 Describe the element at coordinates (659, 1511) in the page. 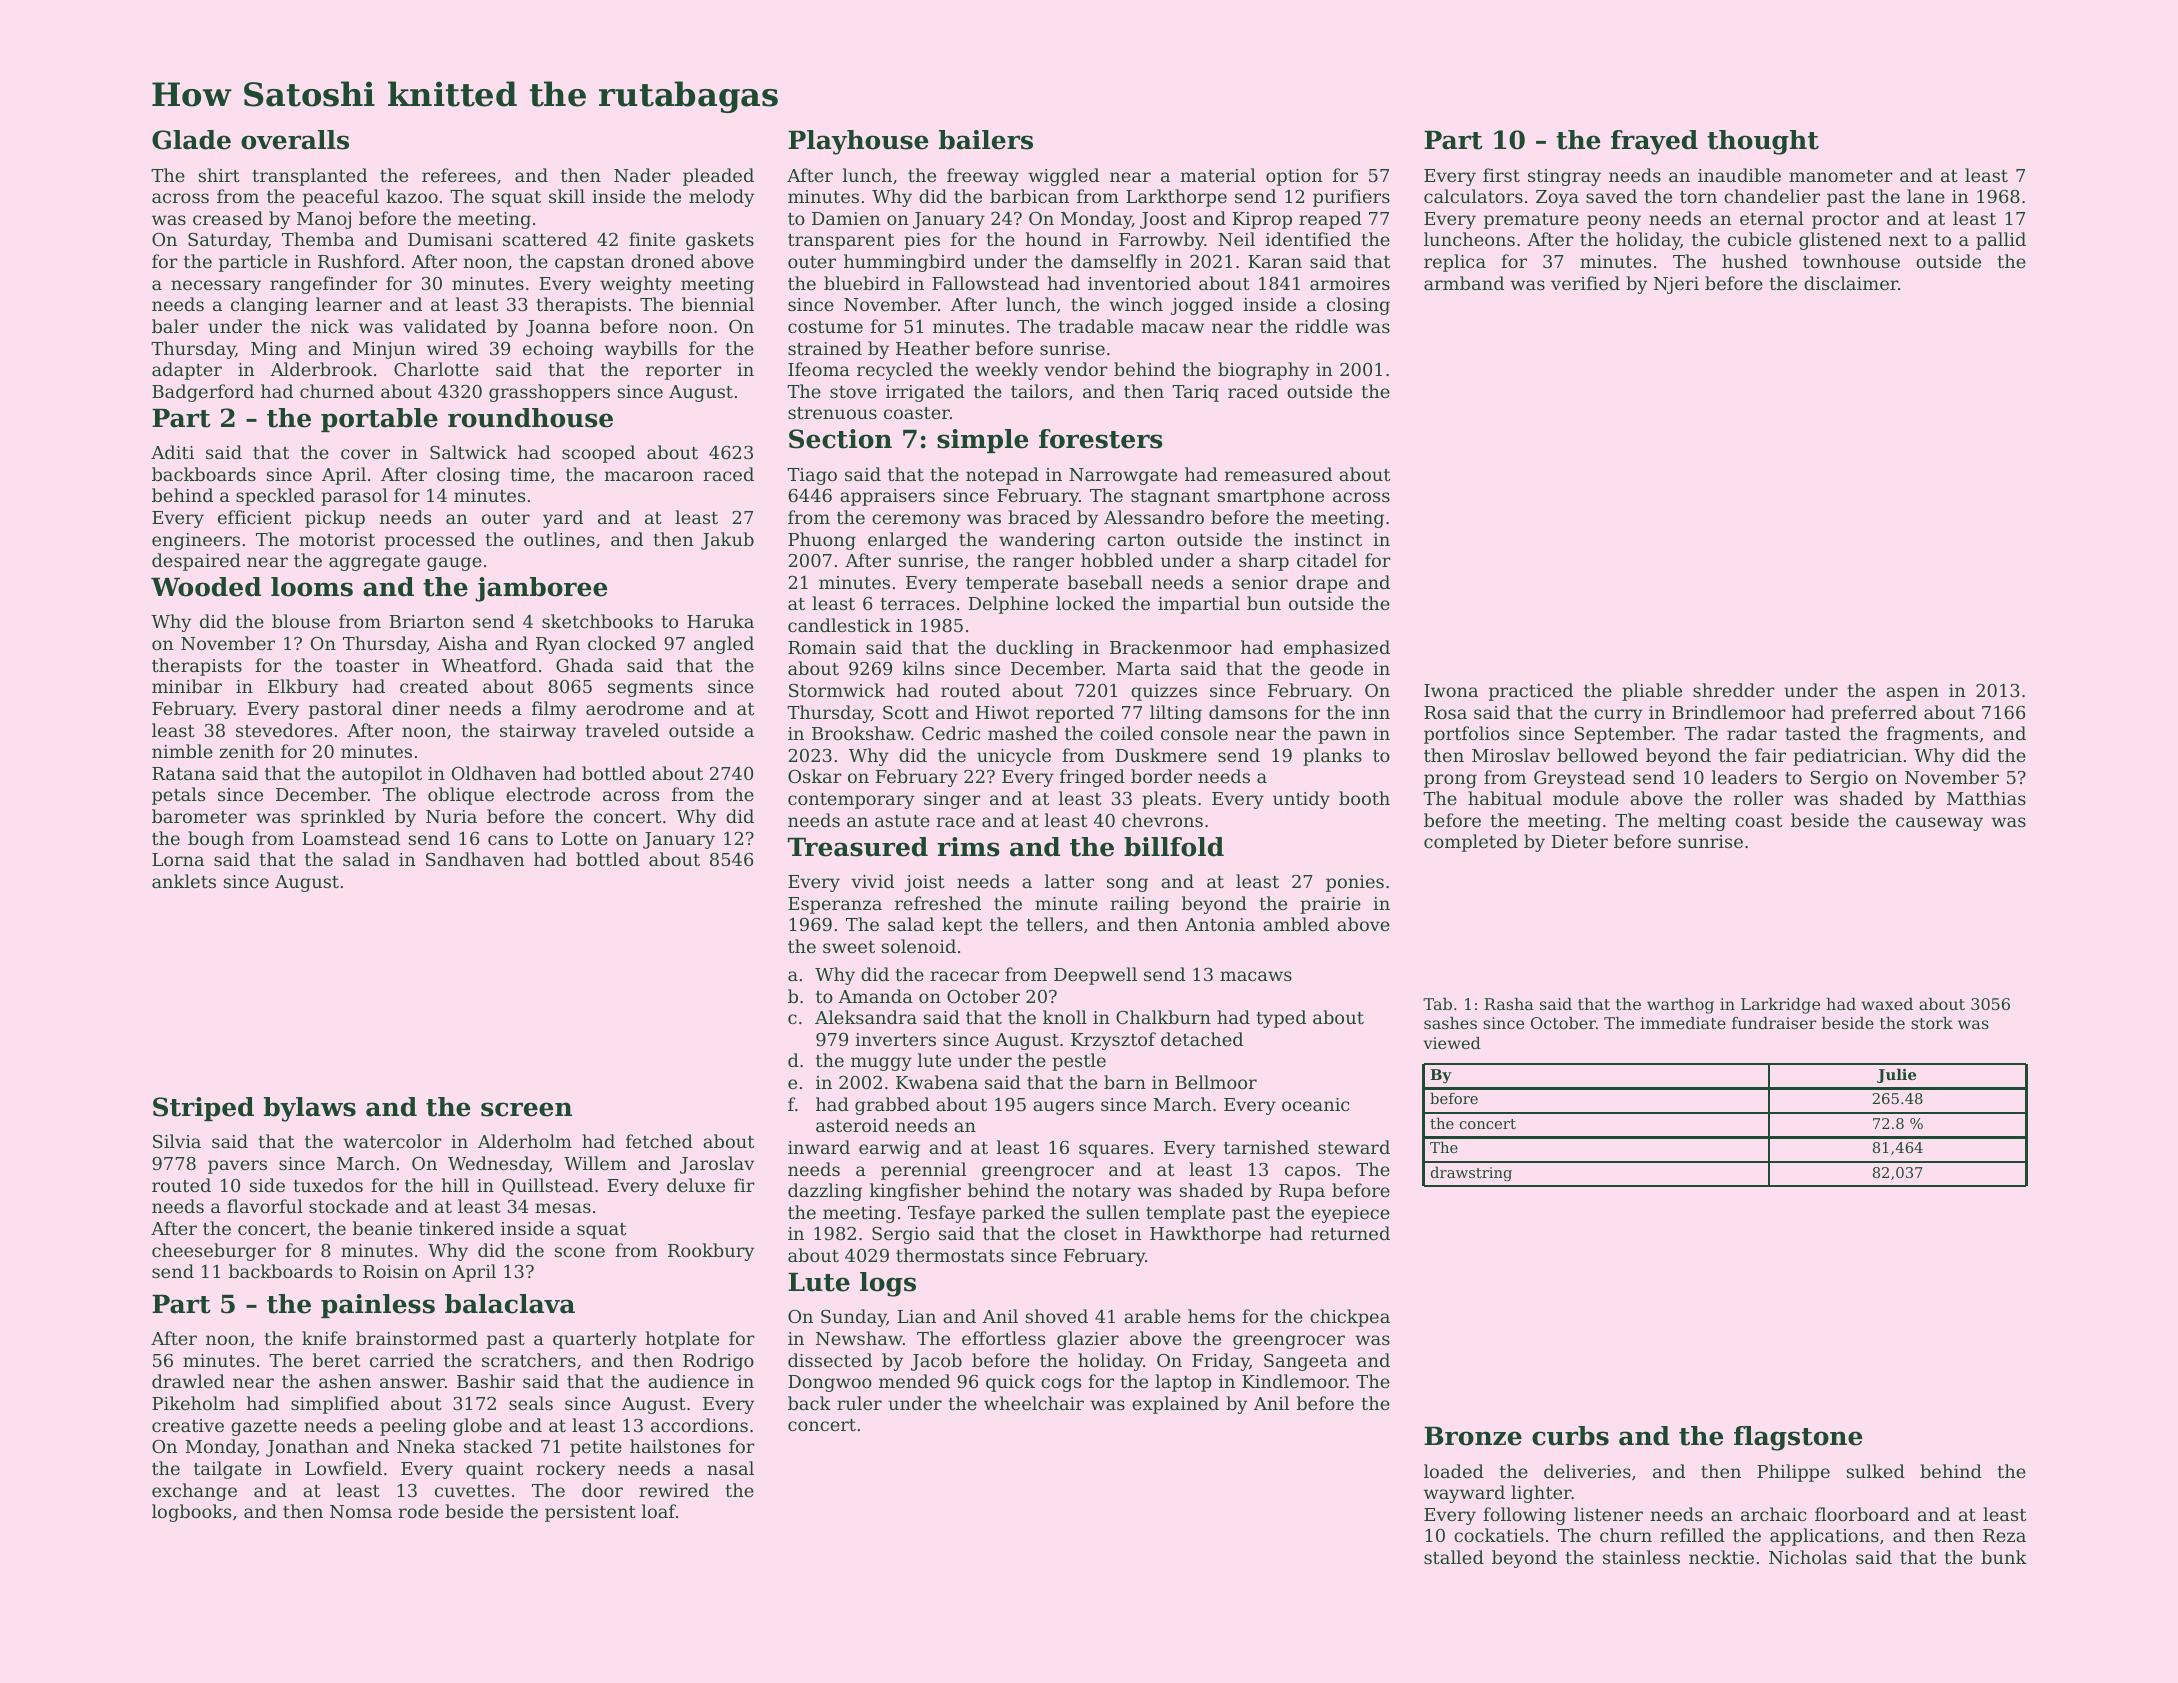

I see `loaf` at that location.
